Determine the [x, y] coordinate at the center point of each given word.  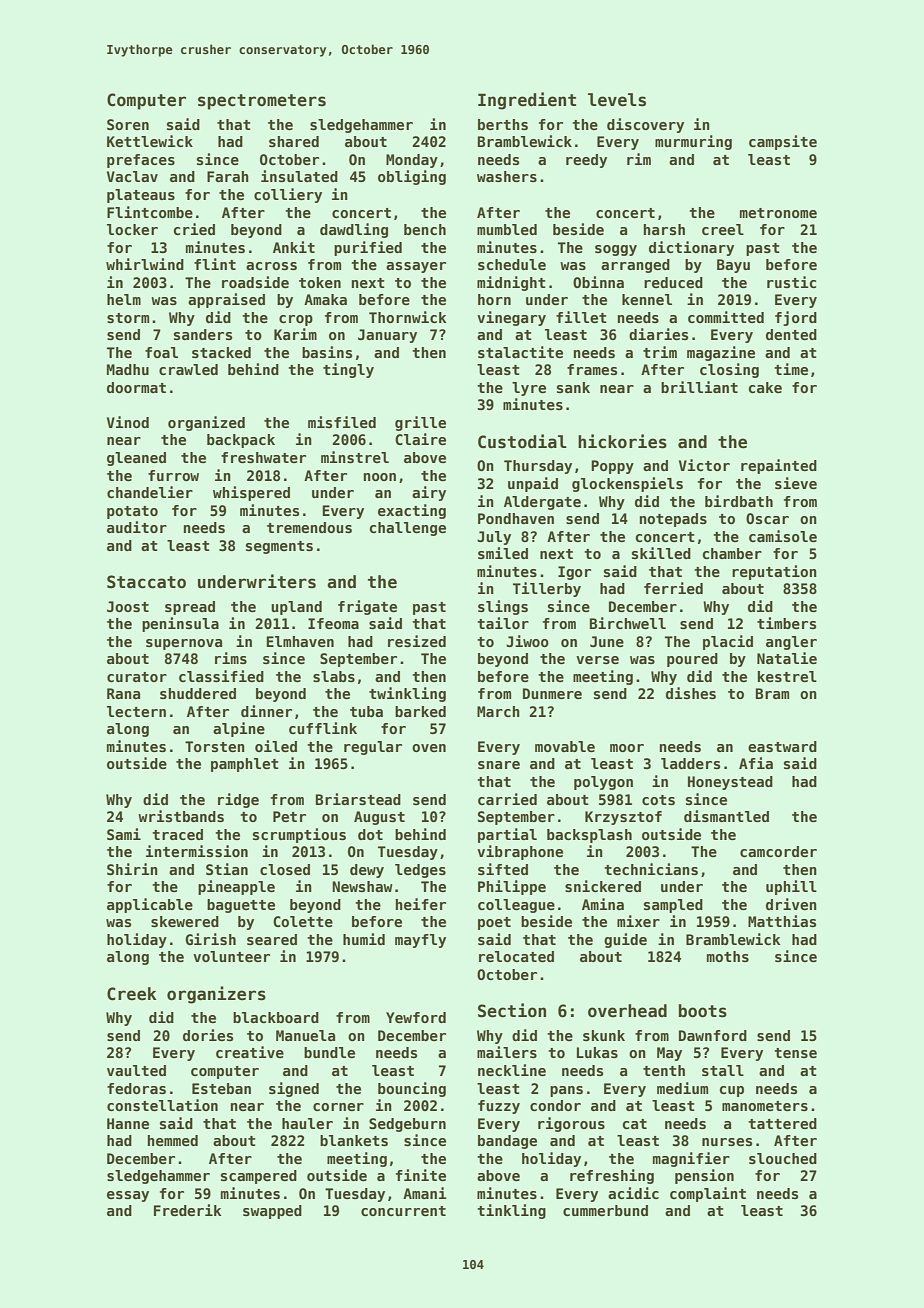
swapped [272, 1212]
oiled [276, 746]
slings [503, 607]
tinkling [511, 1211]
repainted [779, 466]
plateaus [141, 196]
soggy [616, 250]
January [387, 336]
